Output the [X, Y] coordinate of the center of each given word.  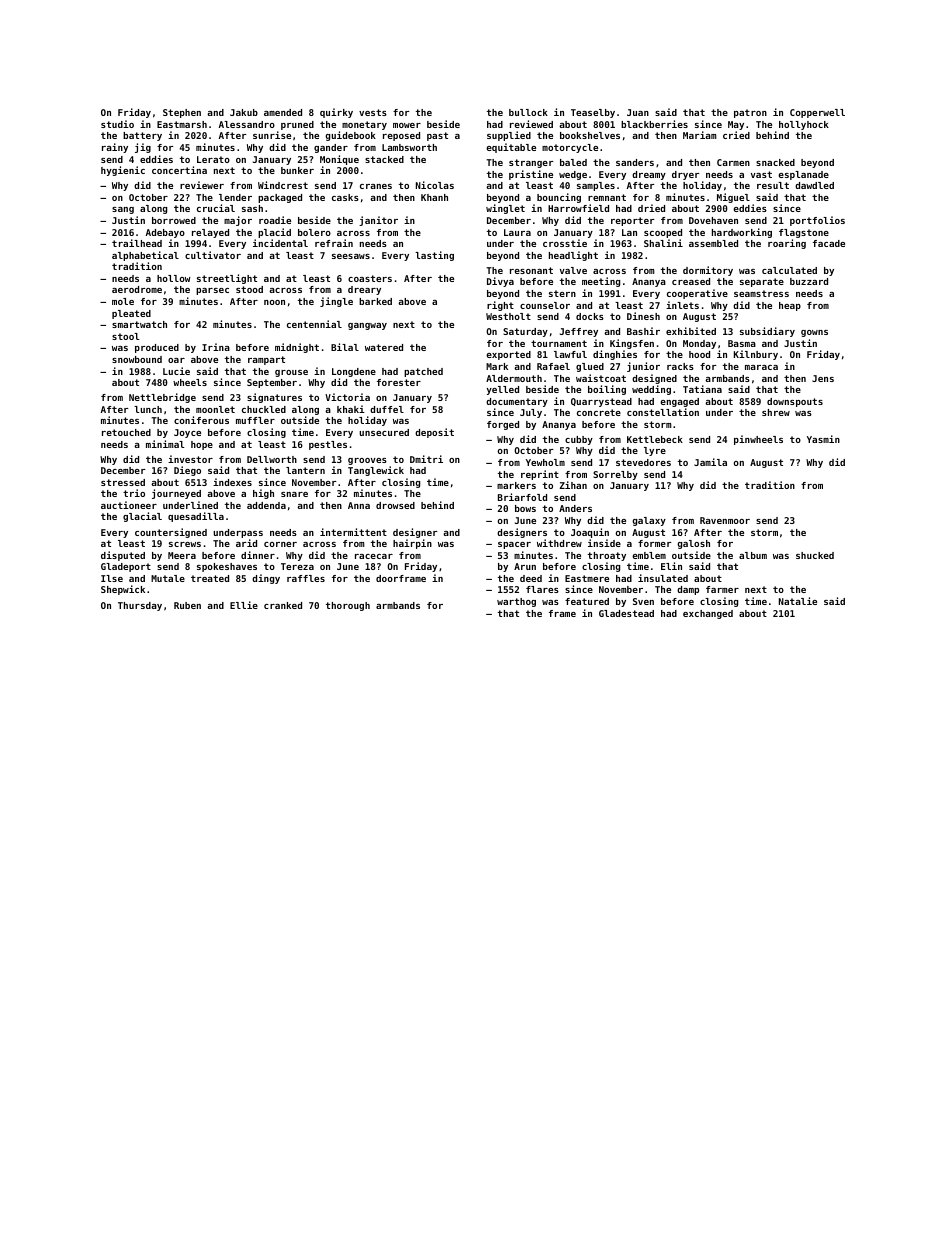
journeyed [176, 494]
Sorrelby [615, 475]
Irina [216, 347]
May [736, 125]
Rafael [553, 366]
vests [373, 112]
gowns [814, 333]
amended [283, 112]
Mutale [168, 578]
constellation [663, 412]
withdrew [559, 543]
